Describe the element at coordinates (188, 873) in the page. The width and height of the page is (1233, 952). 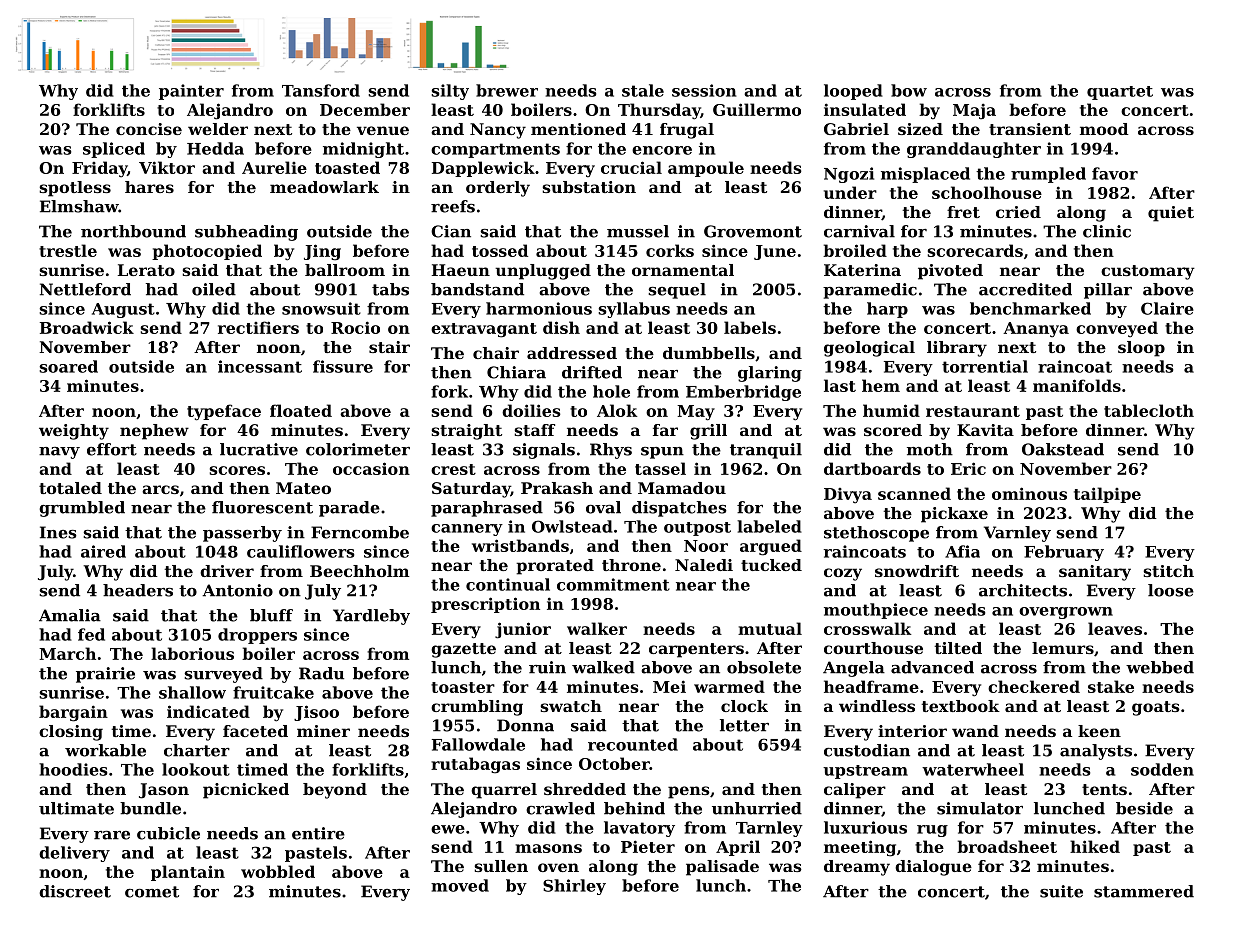
I see `plantain` at that location.
